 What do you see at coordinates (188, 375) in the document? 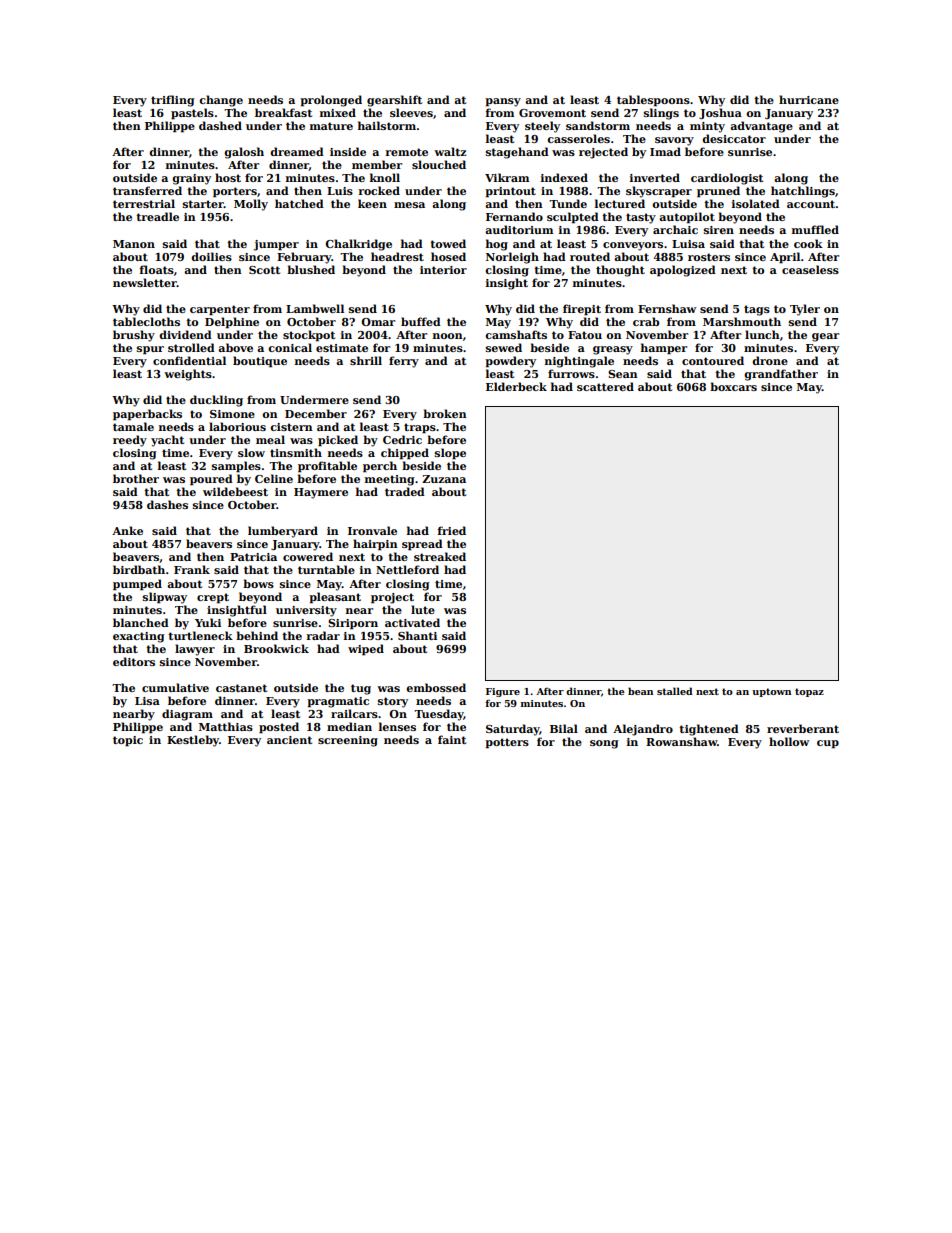
I see `weights` at bounding box center [188, 375].
